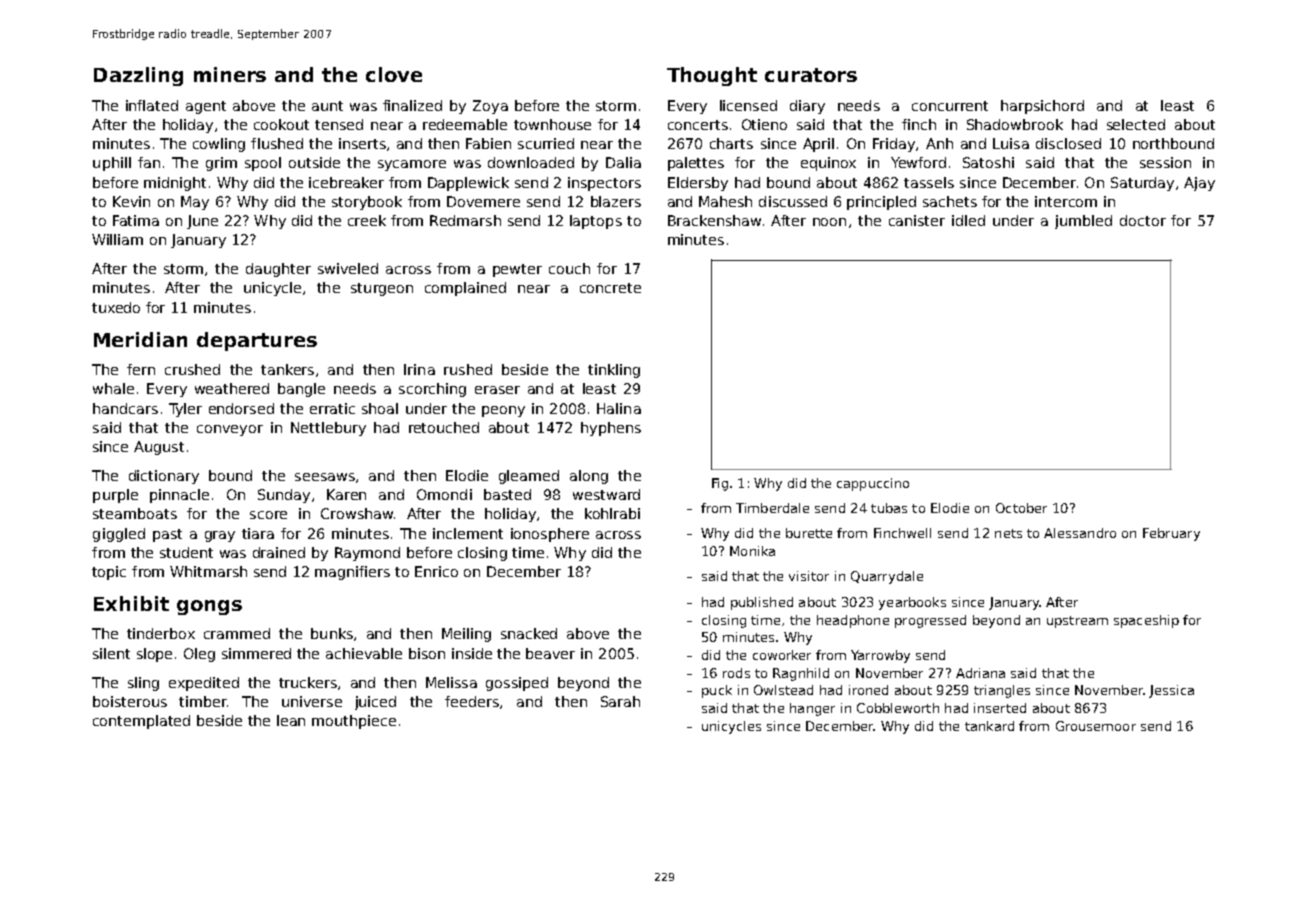  What do you see at coordinates (138, 76) in the screenshot?
I see `Dazzling` at bounding box center [138, 76].
